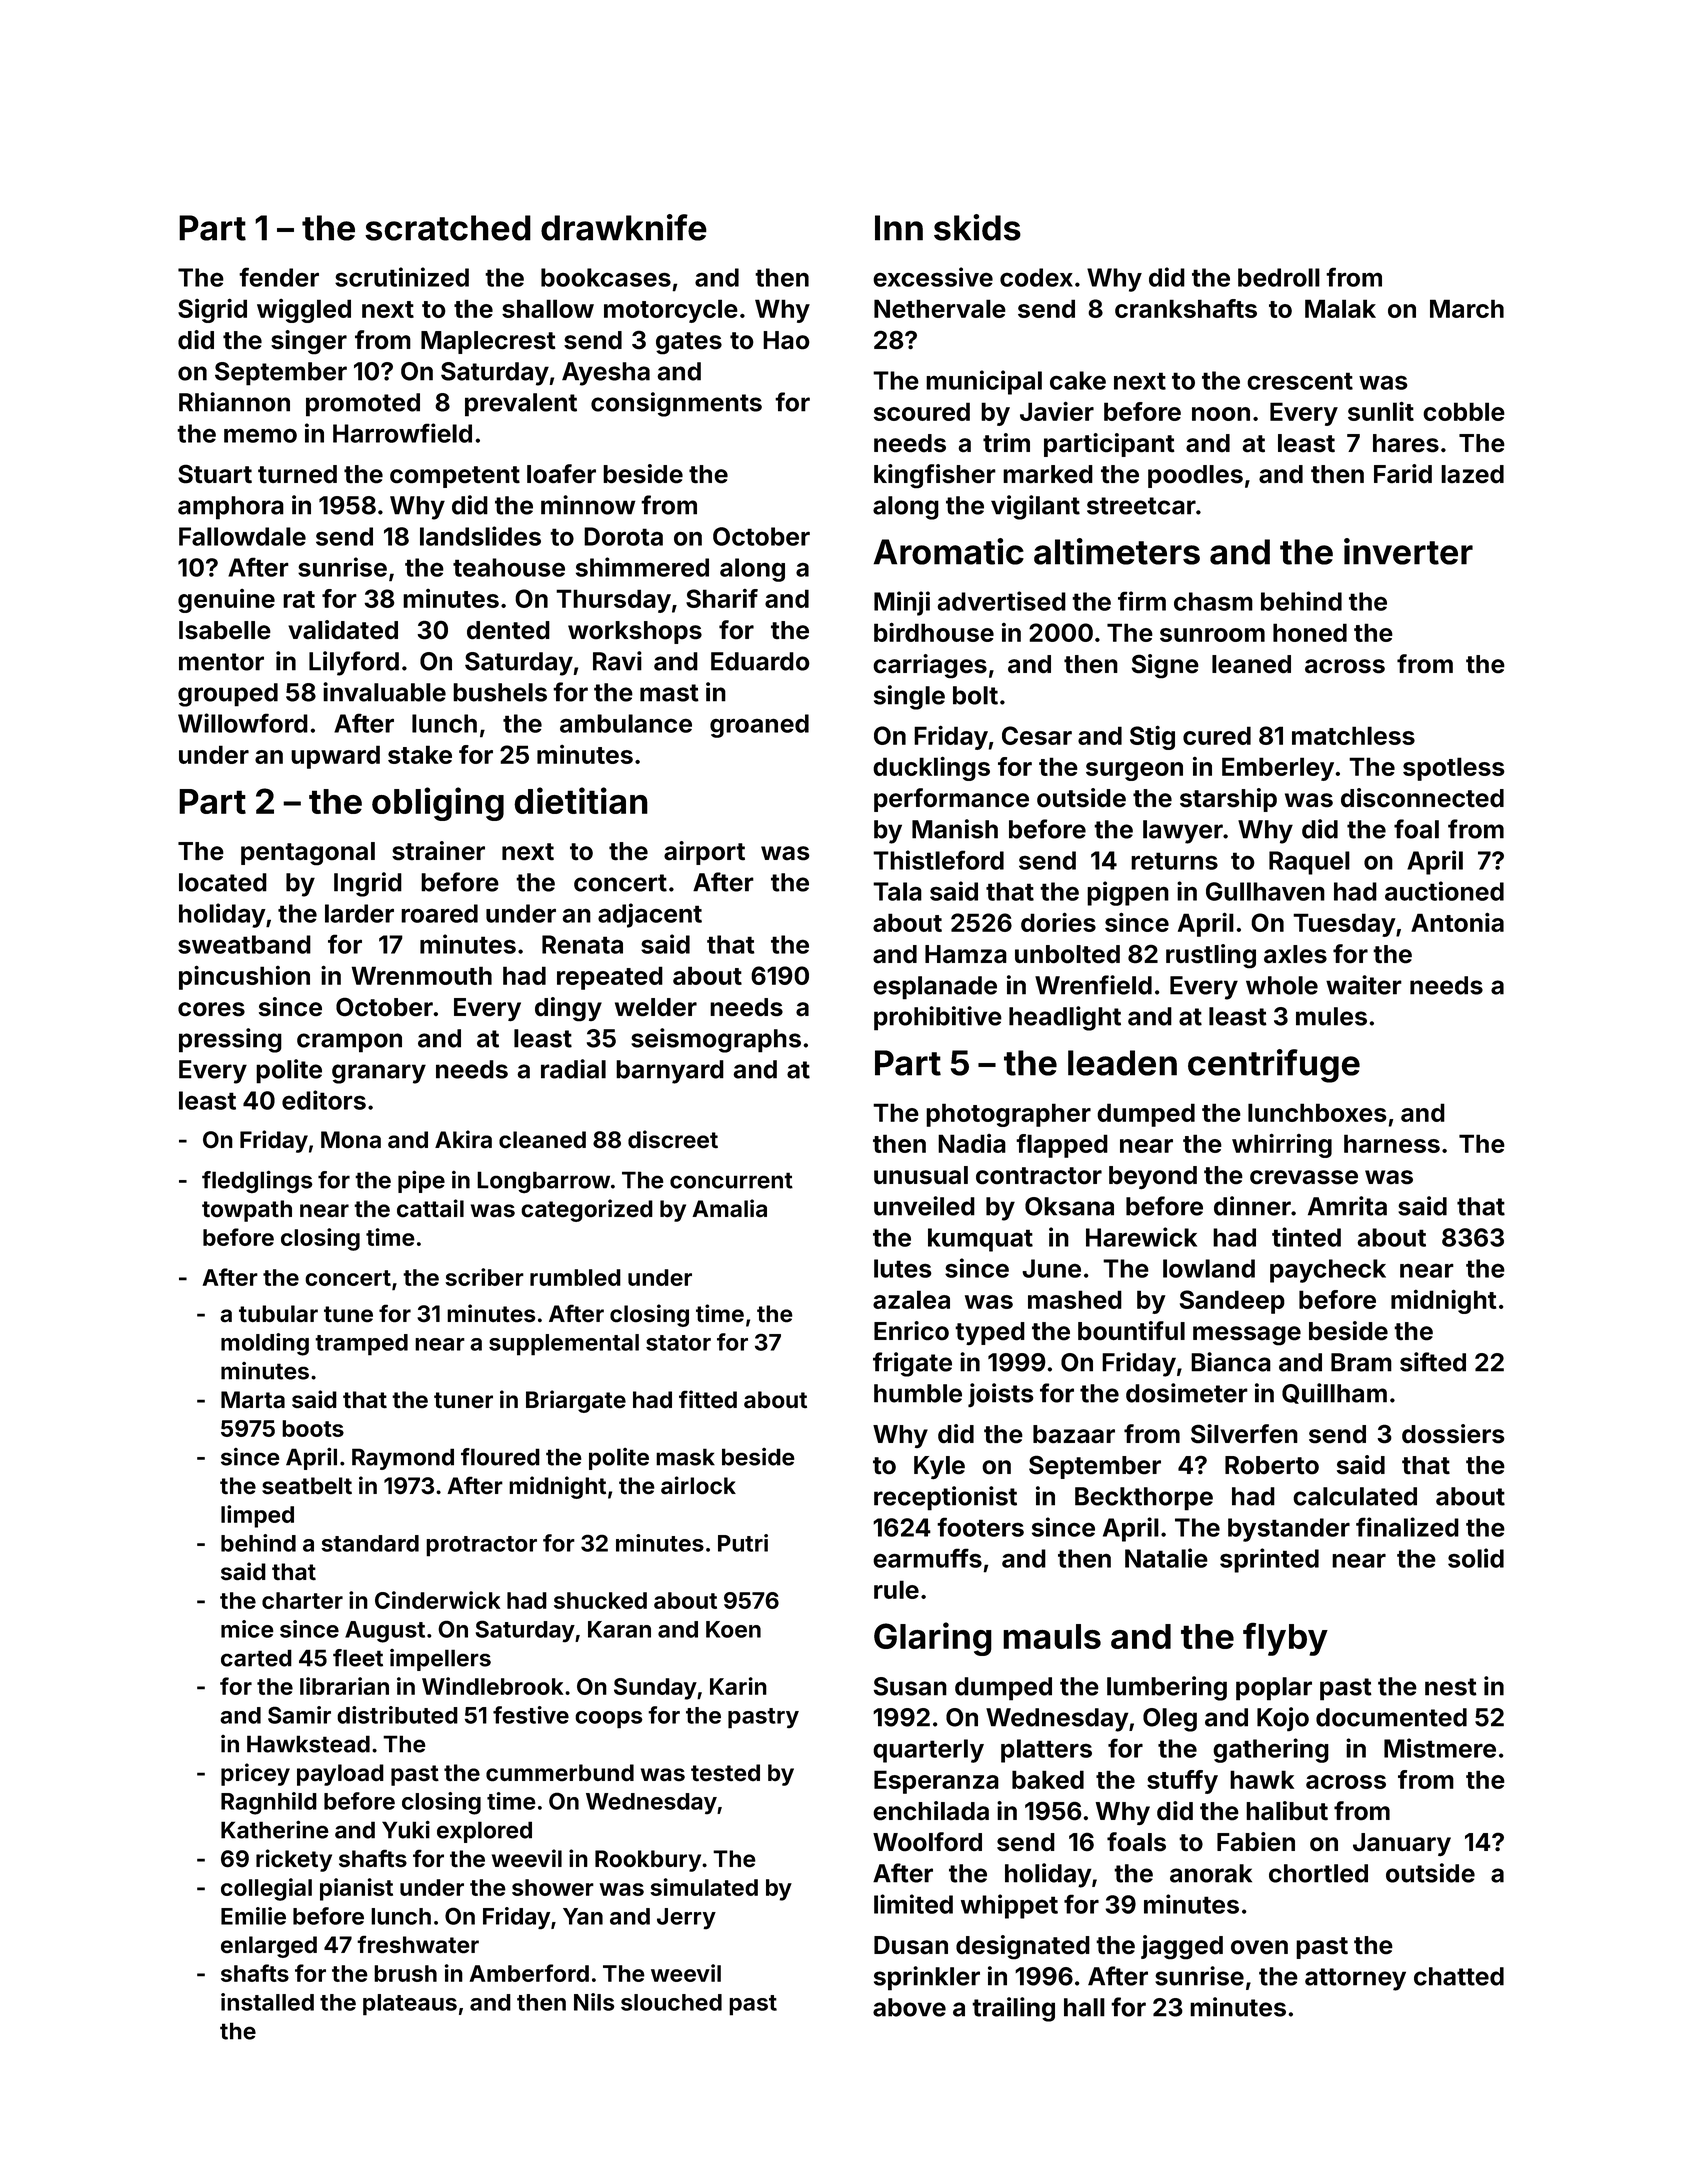 Image resolution: width=1683 pixels, height=2178 pixels. Describe the element at coordinates (1195, 476) in the screenshot. I see `poodles` at that location.
